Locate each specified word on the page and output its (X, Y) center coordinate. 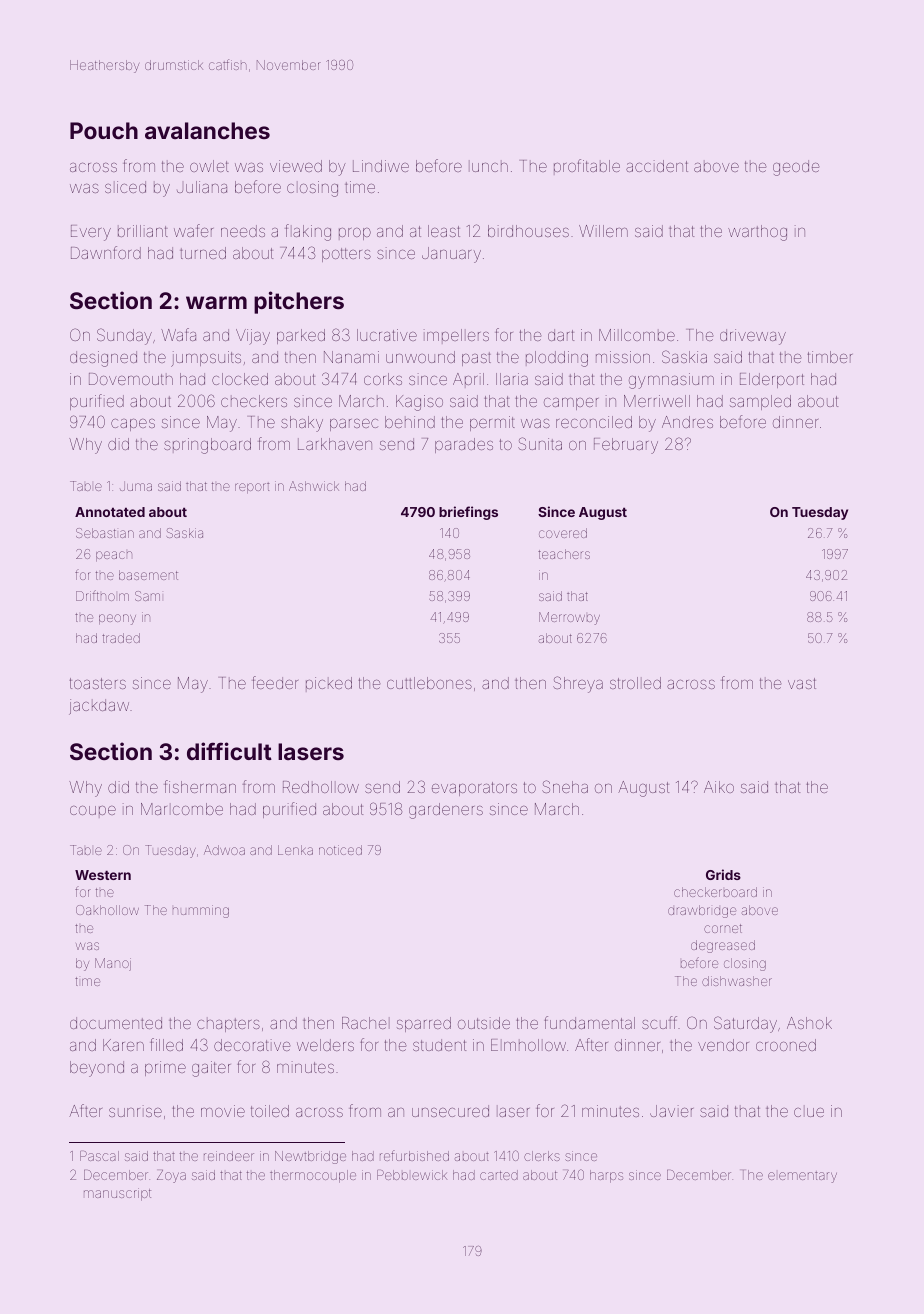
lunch (490, 167)
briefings (468, 513)
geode (796, 168)
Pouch (104, 130)
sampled (760, 402)
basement (148, 575)
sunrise (135, 1111)
